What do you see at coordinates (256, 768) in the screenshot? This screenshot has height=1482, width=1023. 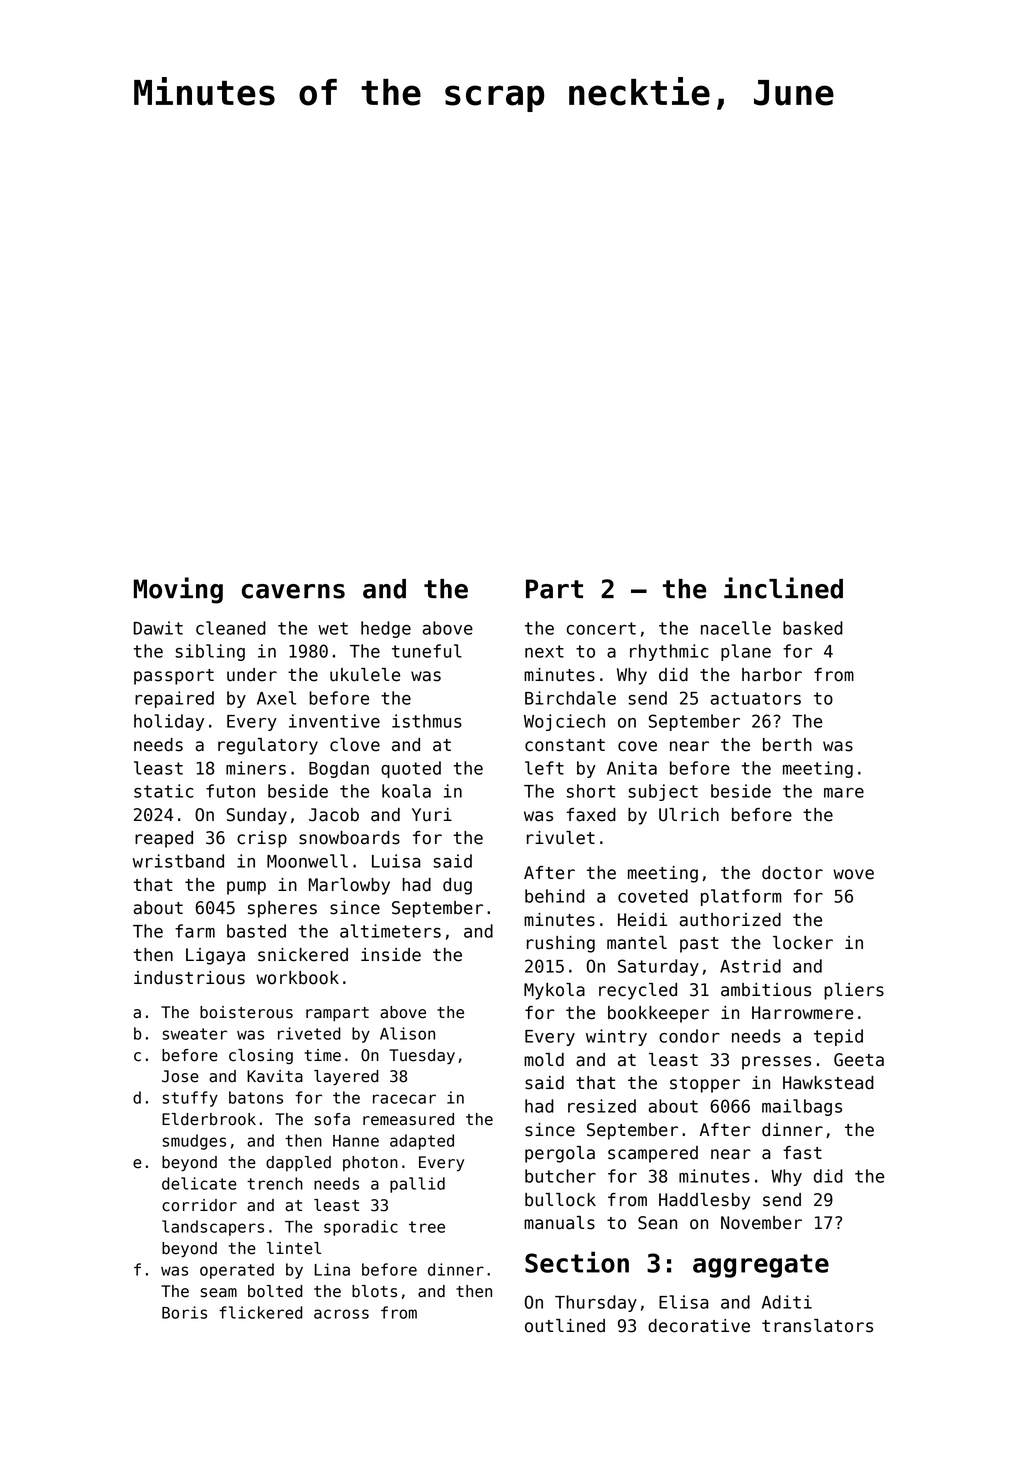 I see `miners` at bounding box center [256, 768].
